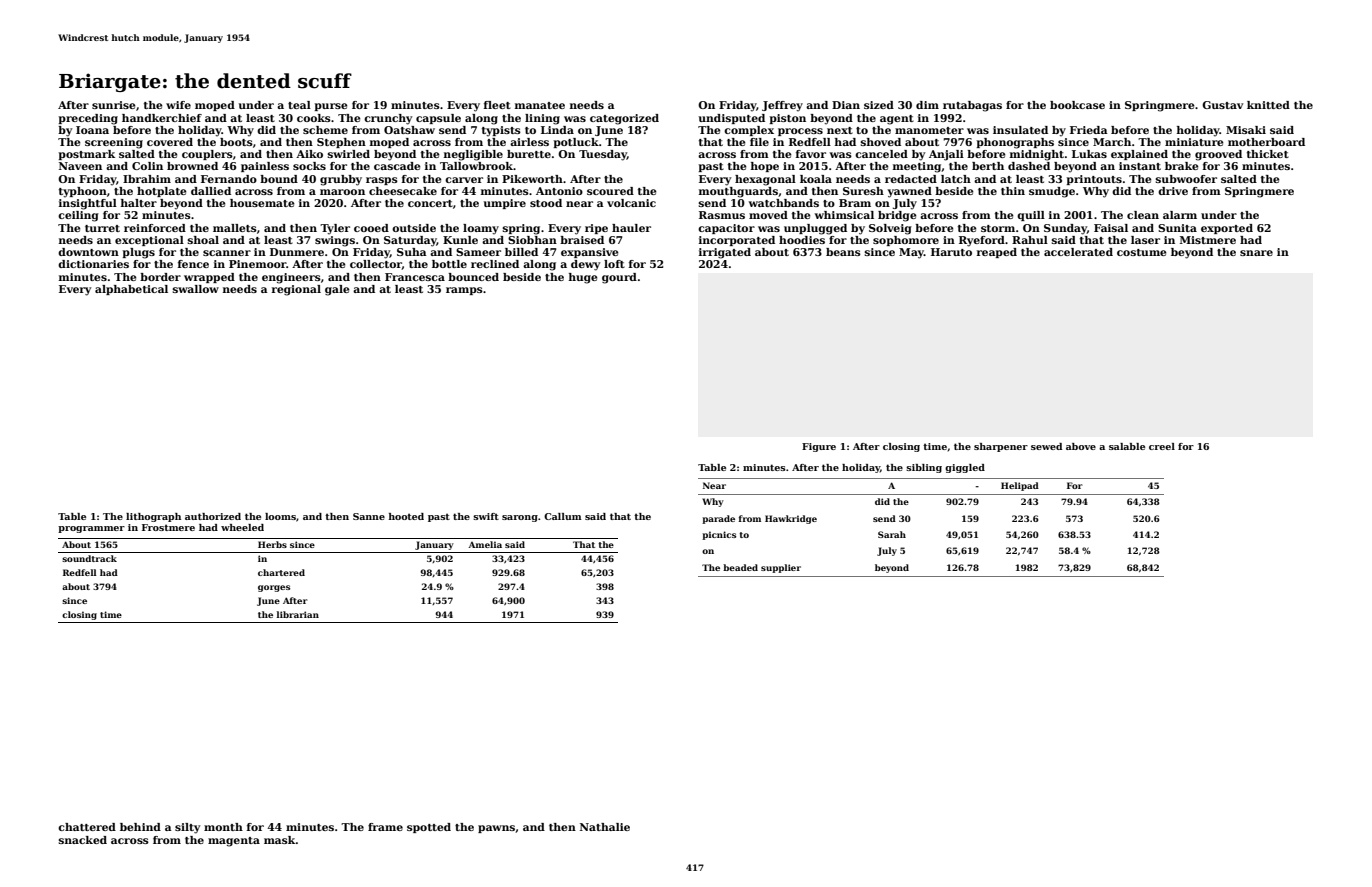 The image size is (1372, 887). Describe the element at coordinates (1142, 252) in the page. I see `costume` at that location.
